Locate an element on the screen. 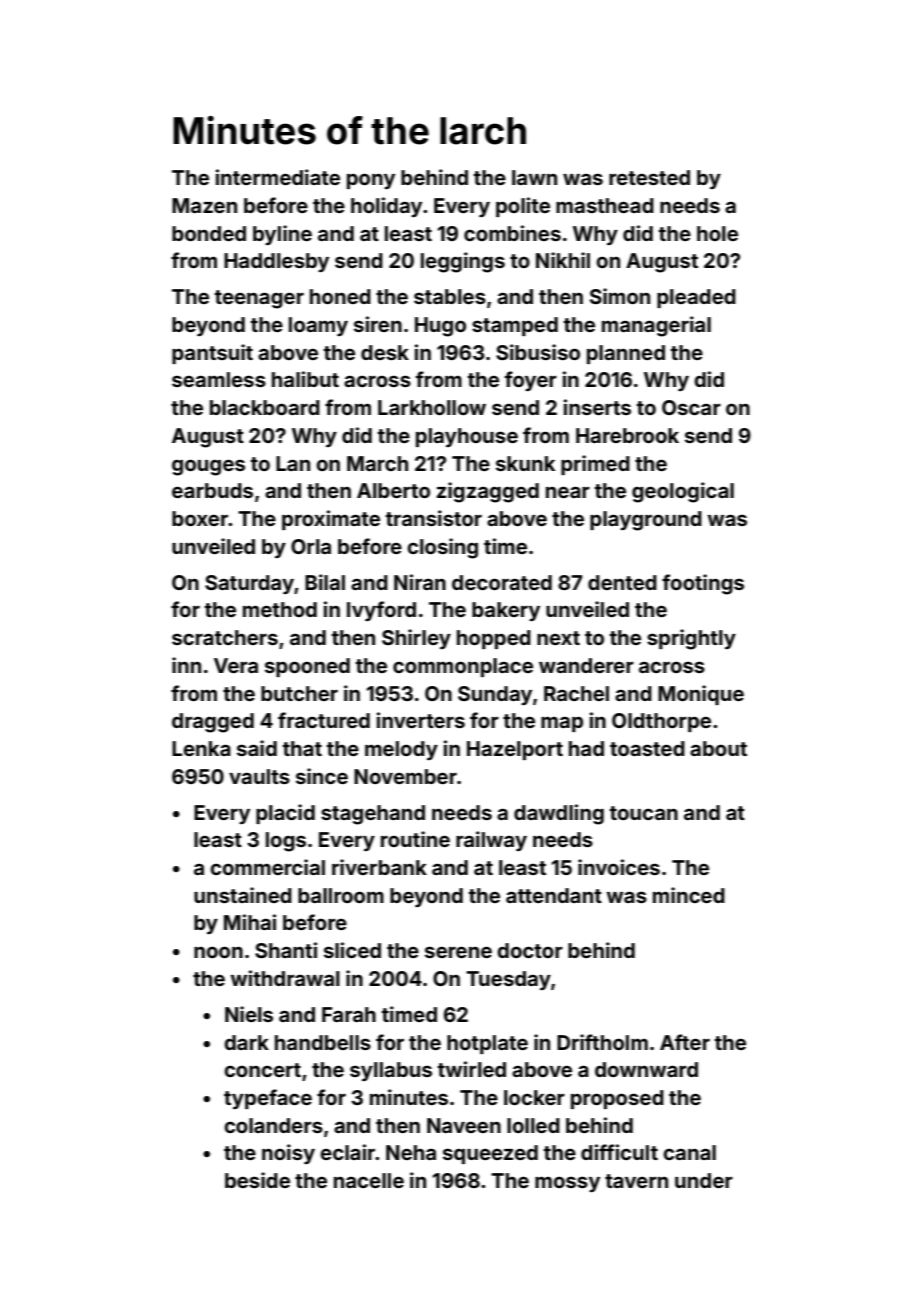  dark is located at coordinates (246, 1042).
